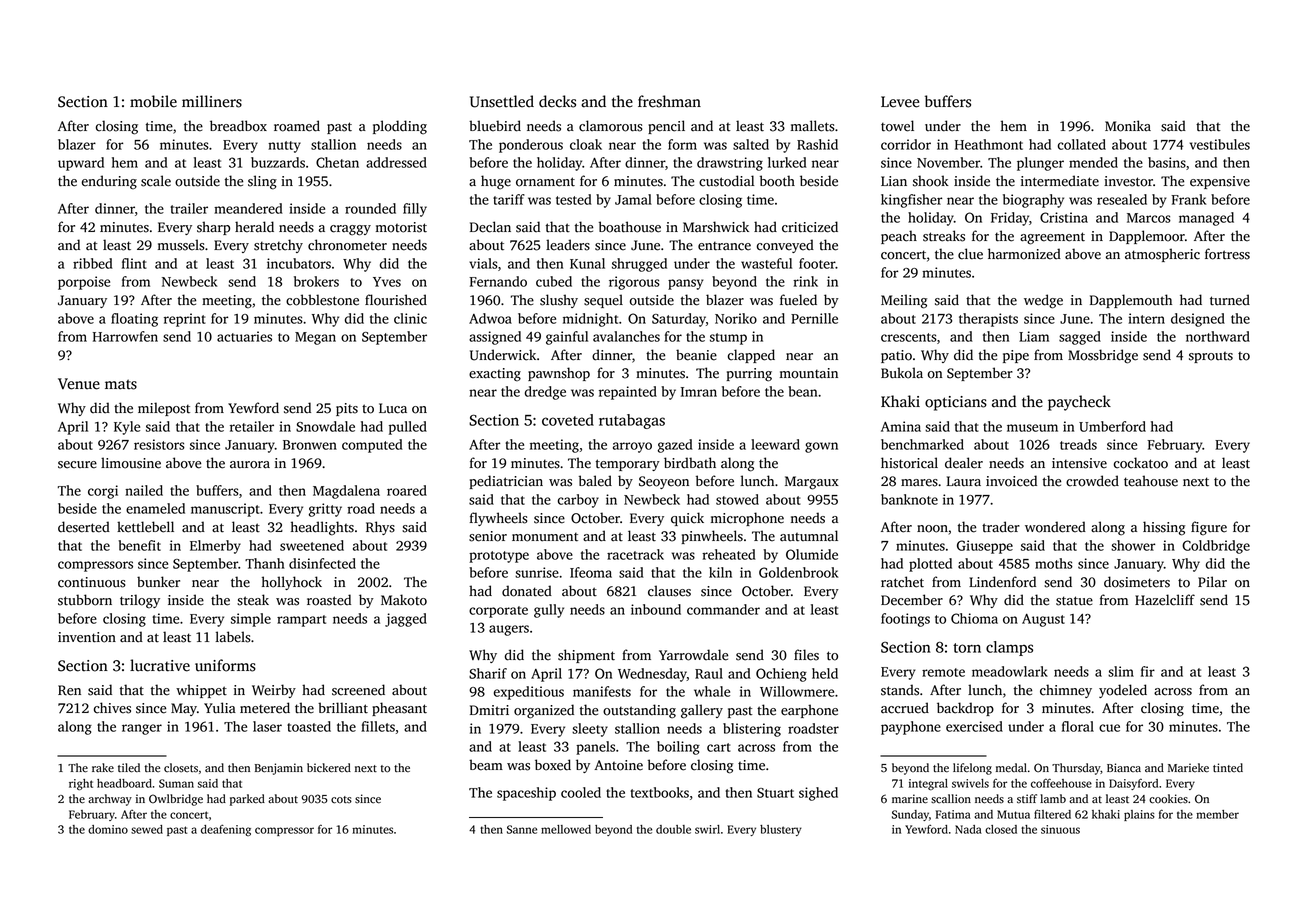 This screenshot has height=924, width=1308. I want to click on sweetened, so click(312, 545).
